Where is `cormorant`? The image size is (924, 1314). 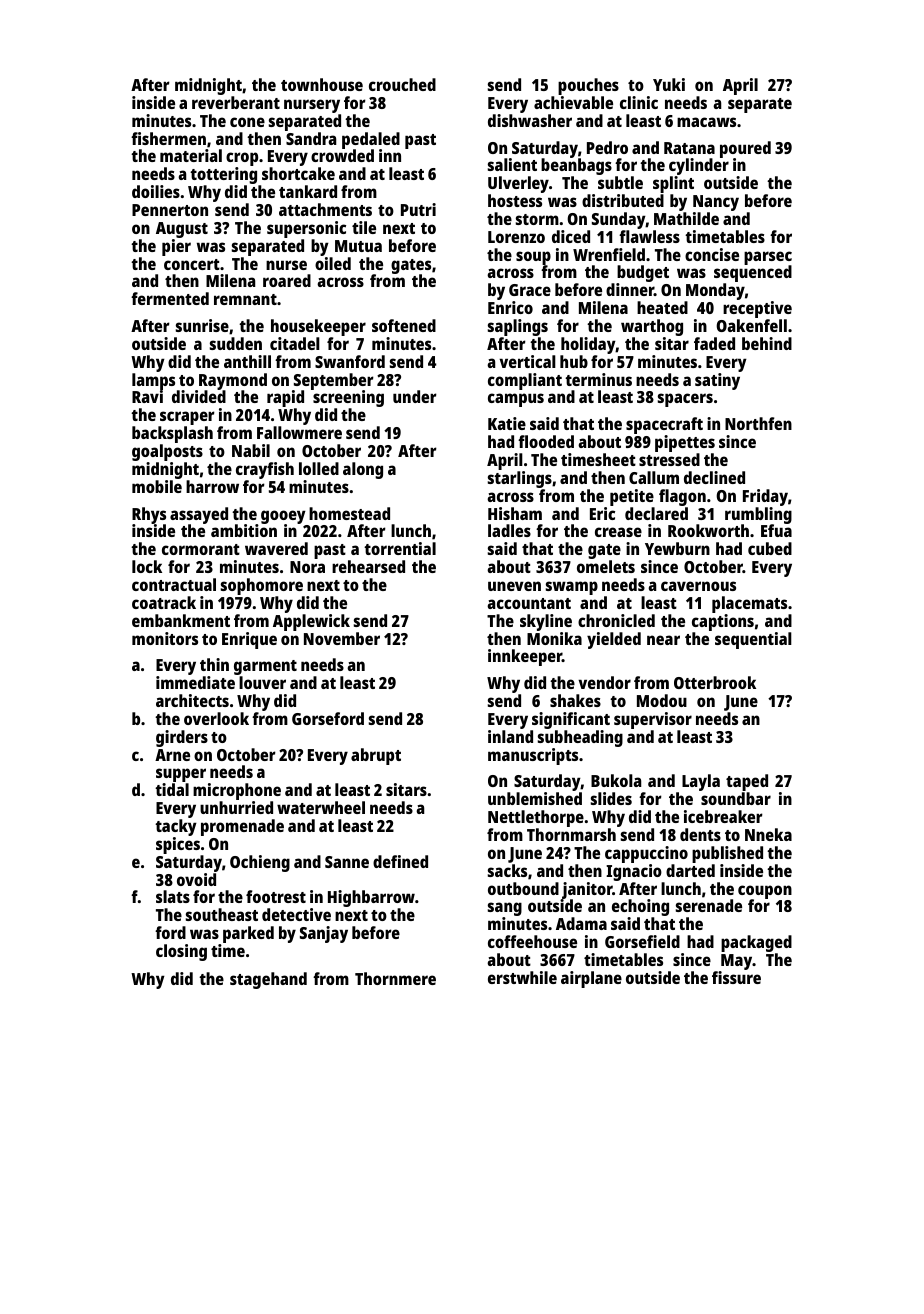 cormorant is located at coordinates (201, 549).
